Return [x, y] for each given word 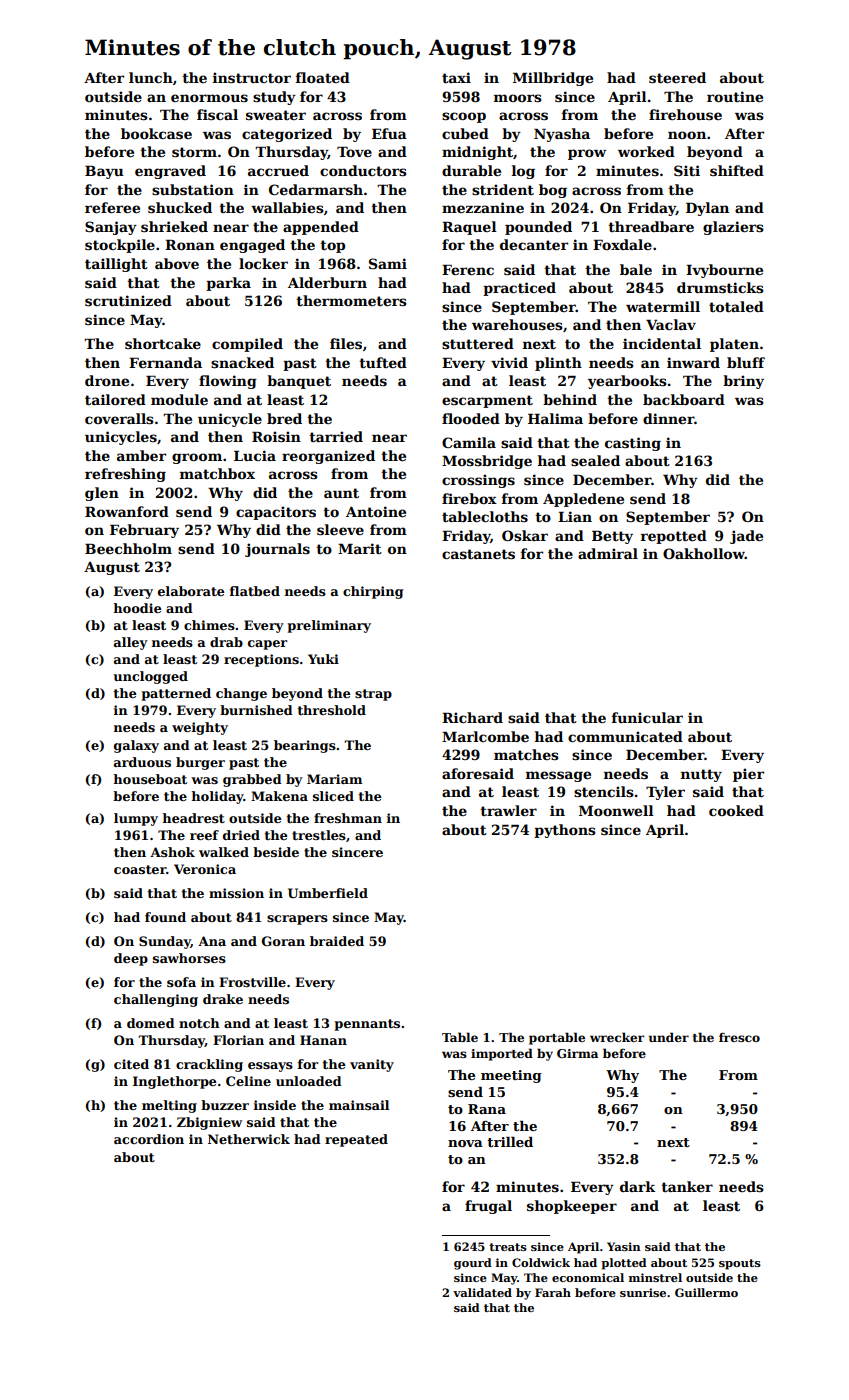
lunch [151, 77]
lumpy [136, 819]
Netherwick [249, 1139]
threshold [332, 710]
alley [131, 643]
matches [526, 754]
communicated [625, 736]
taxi [456, 77]
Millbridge [553, 79]
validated [482, 1292]
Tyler [665, 793]
